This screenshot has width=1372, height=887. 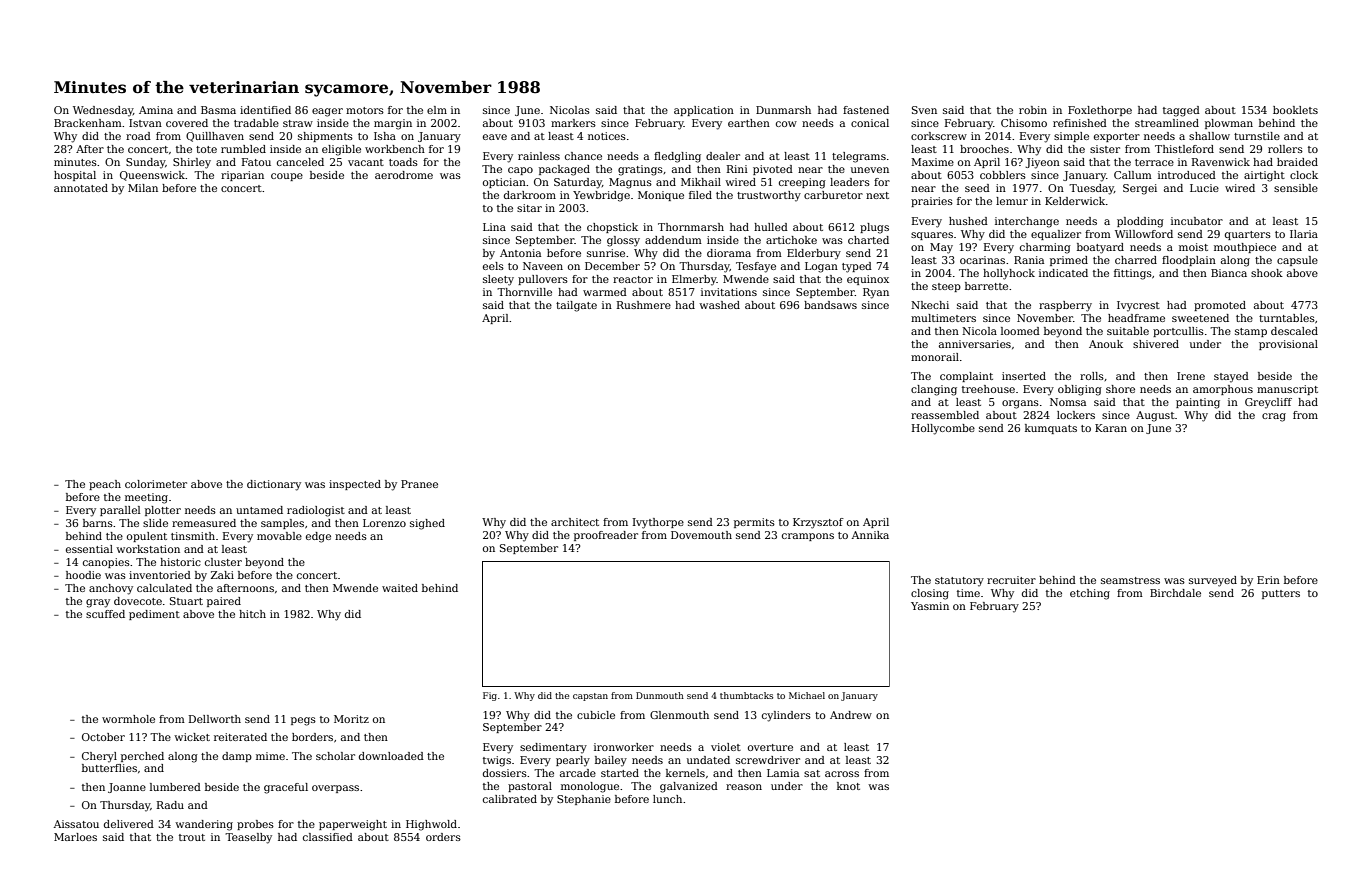 What do you see at coordinates (147, 537) in the screenshot?
I see `opulent` at bounding box center [147, 537].
